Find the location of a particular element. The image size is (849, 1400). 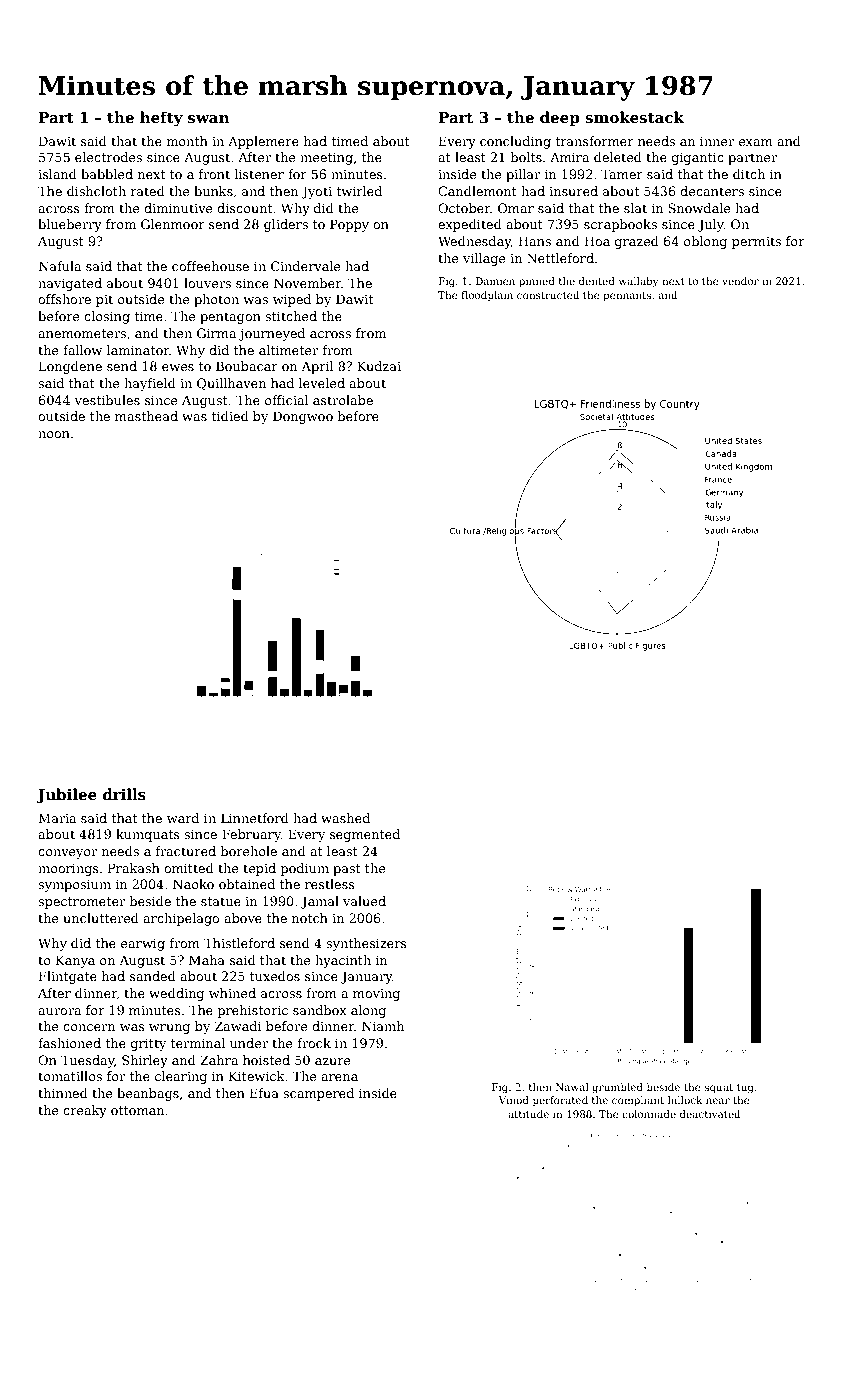

vendor is located at coordinates (740, 281).
